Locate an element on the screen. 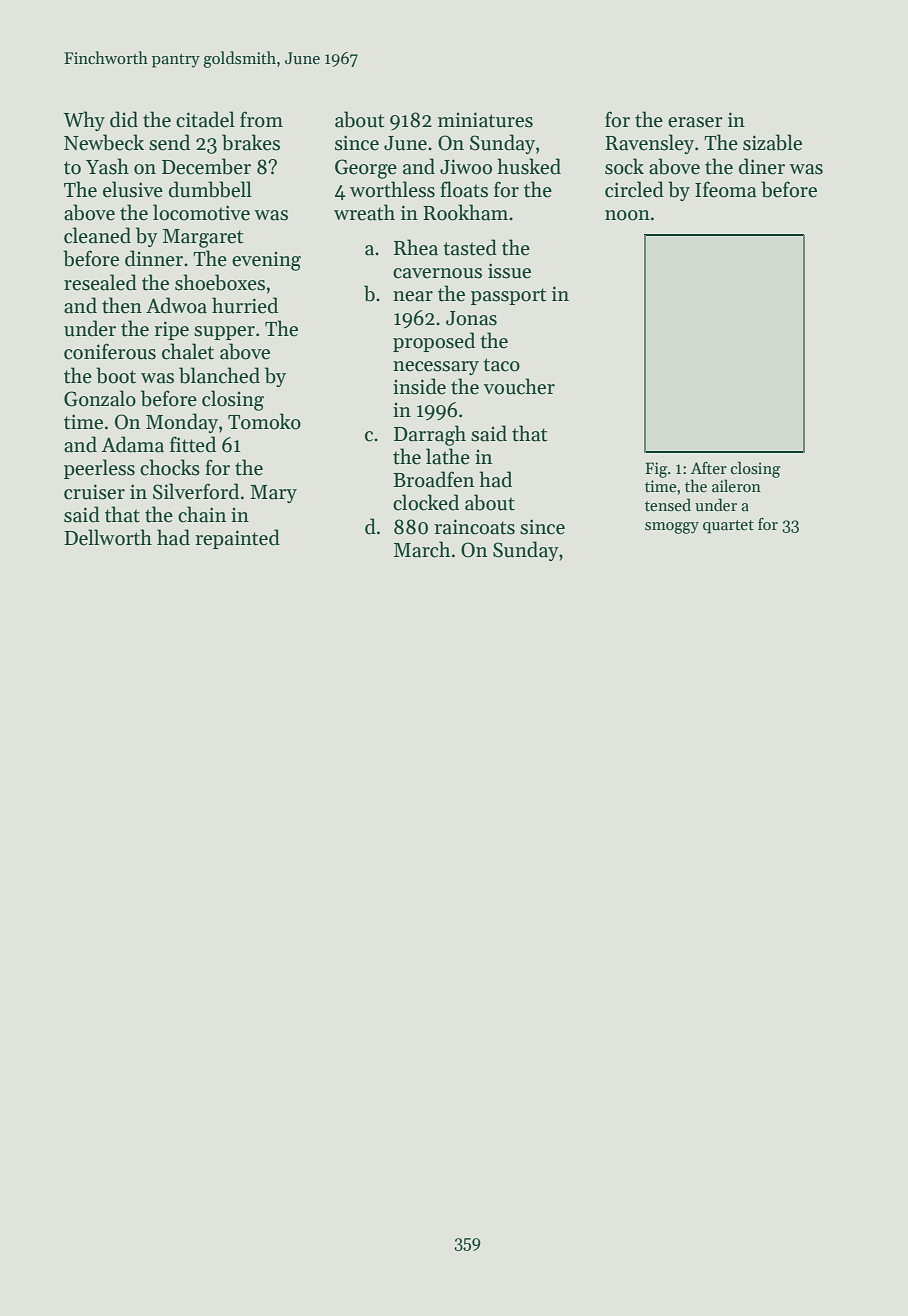 Image resolution: width=908 pixels, height=1316 pixels. tasted is located at coordinates (470, 247).
